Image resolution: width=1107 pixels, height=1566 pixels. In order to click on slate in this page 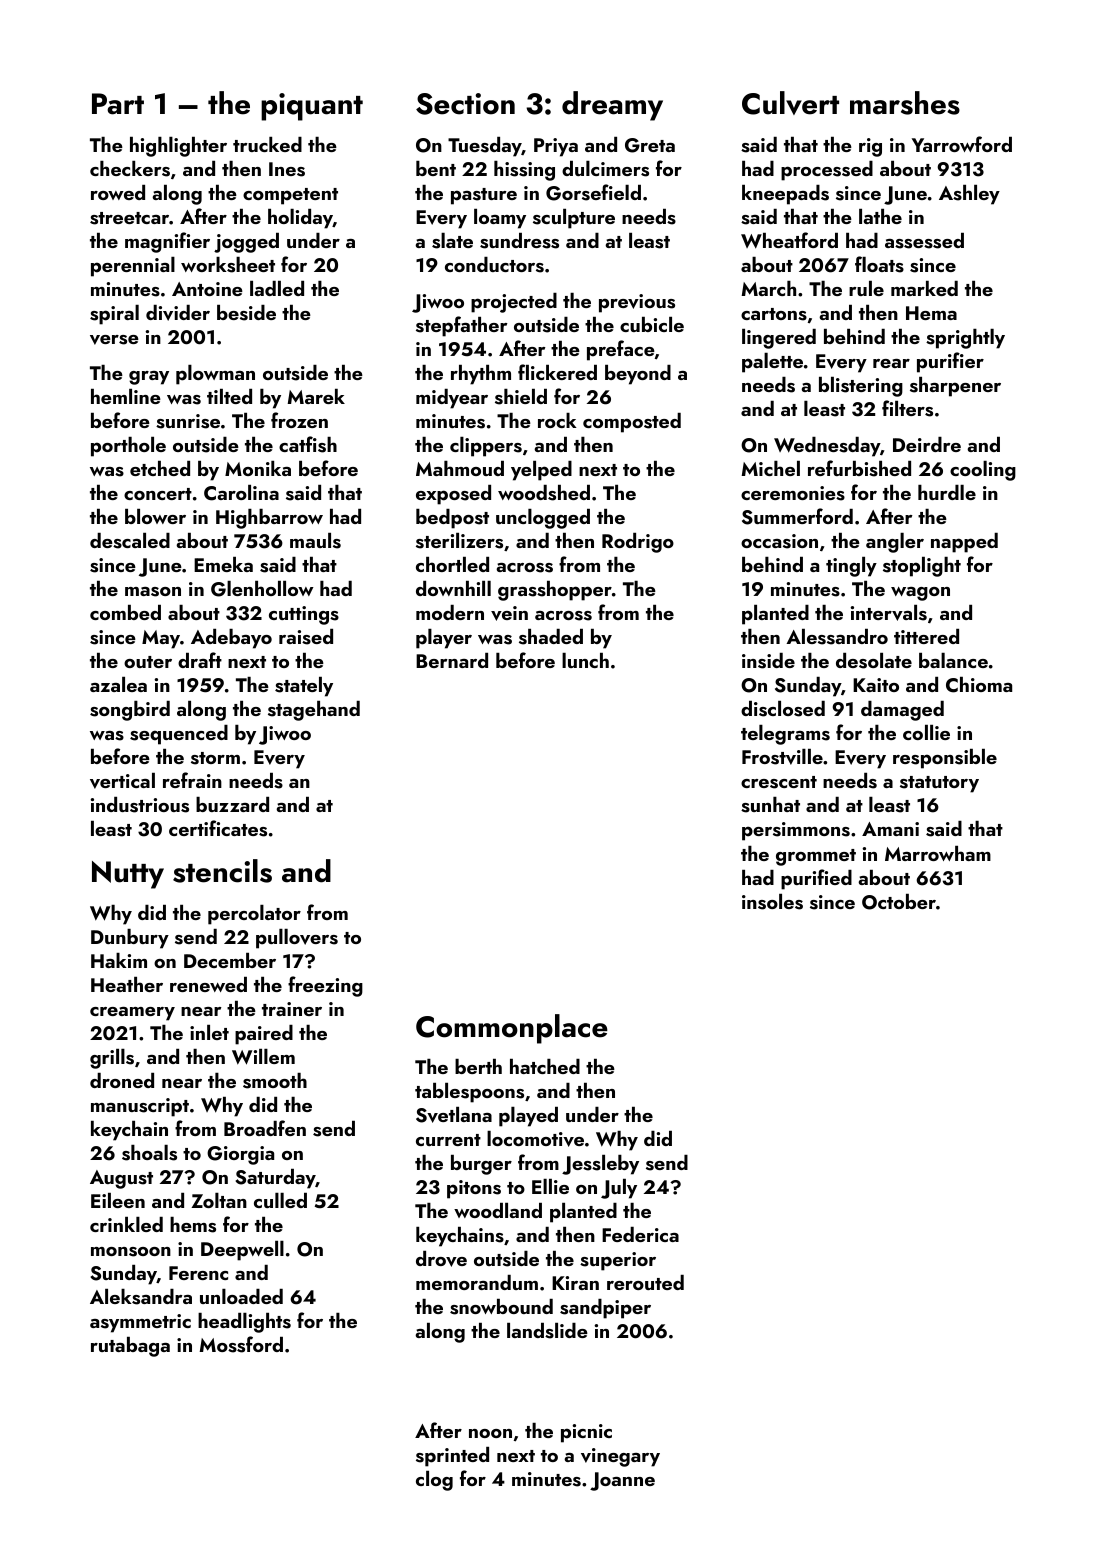, I will do `click(452, 241)`.
